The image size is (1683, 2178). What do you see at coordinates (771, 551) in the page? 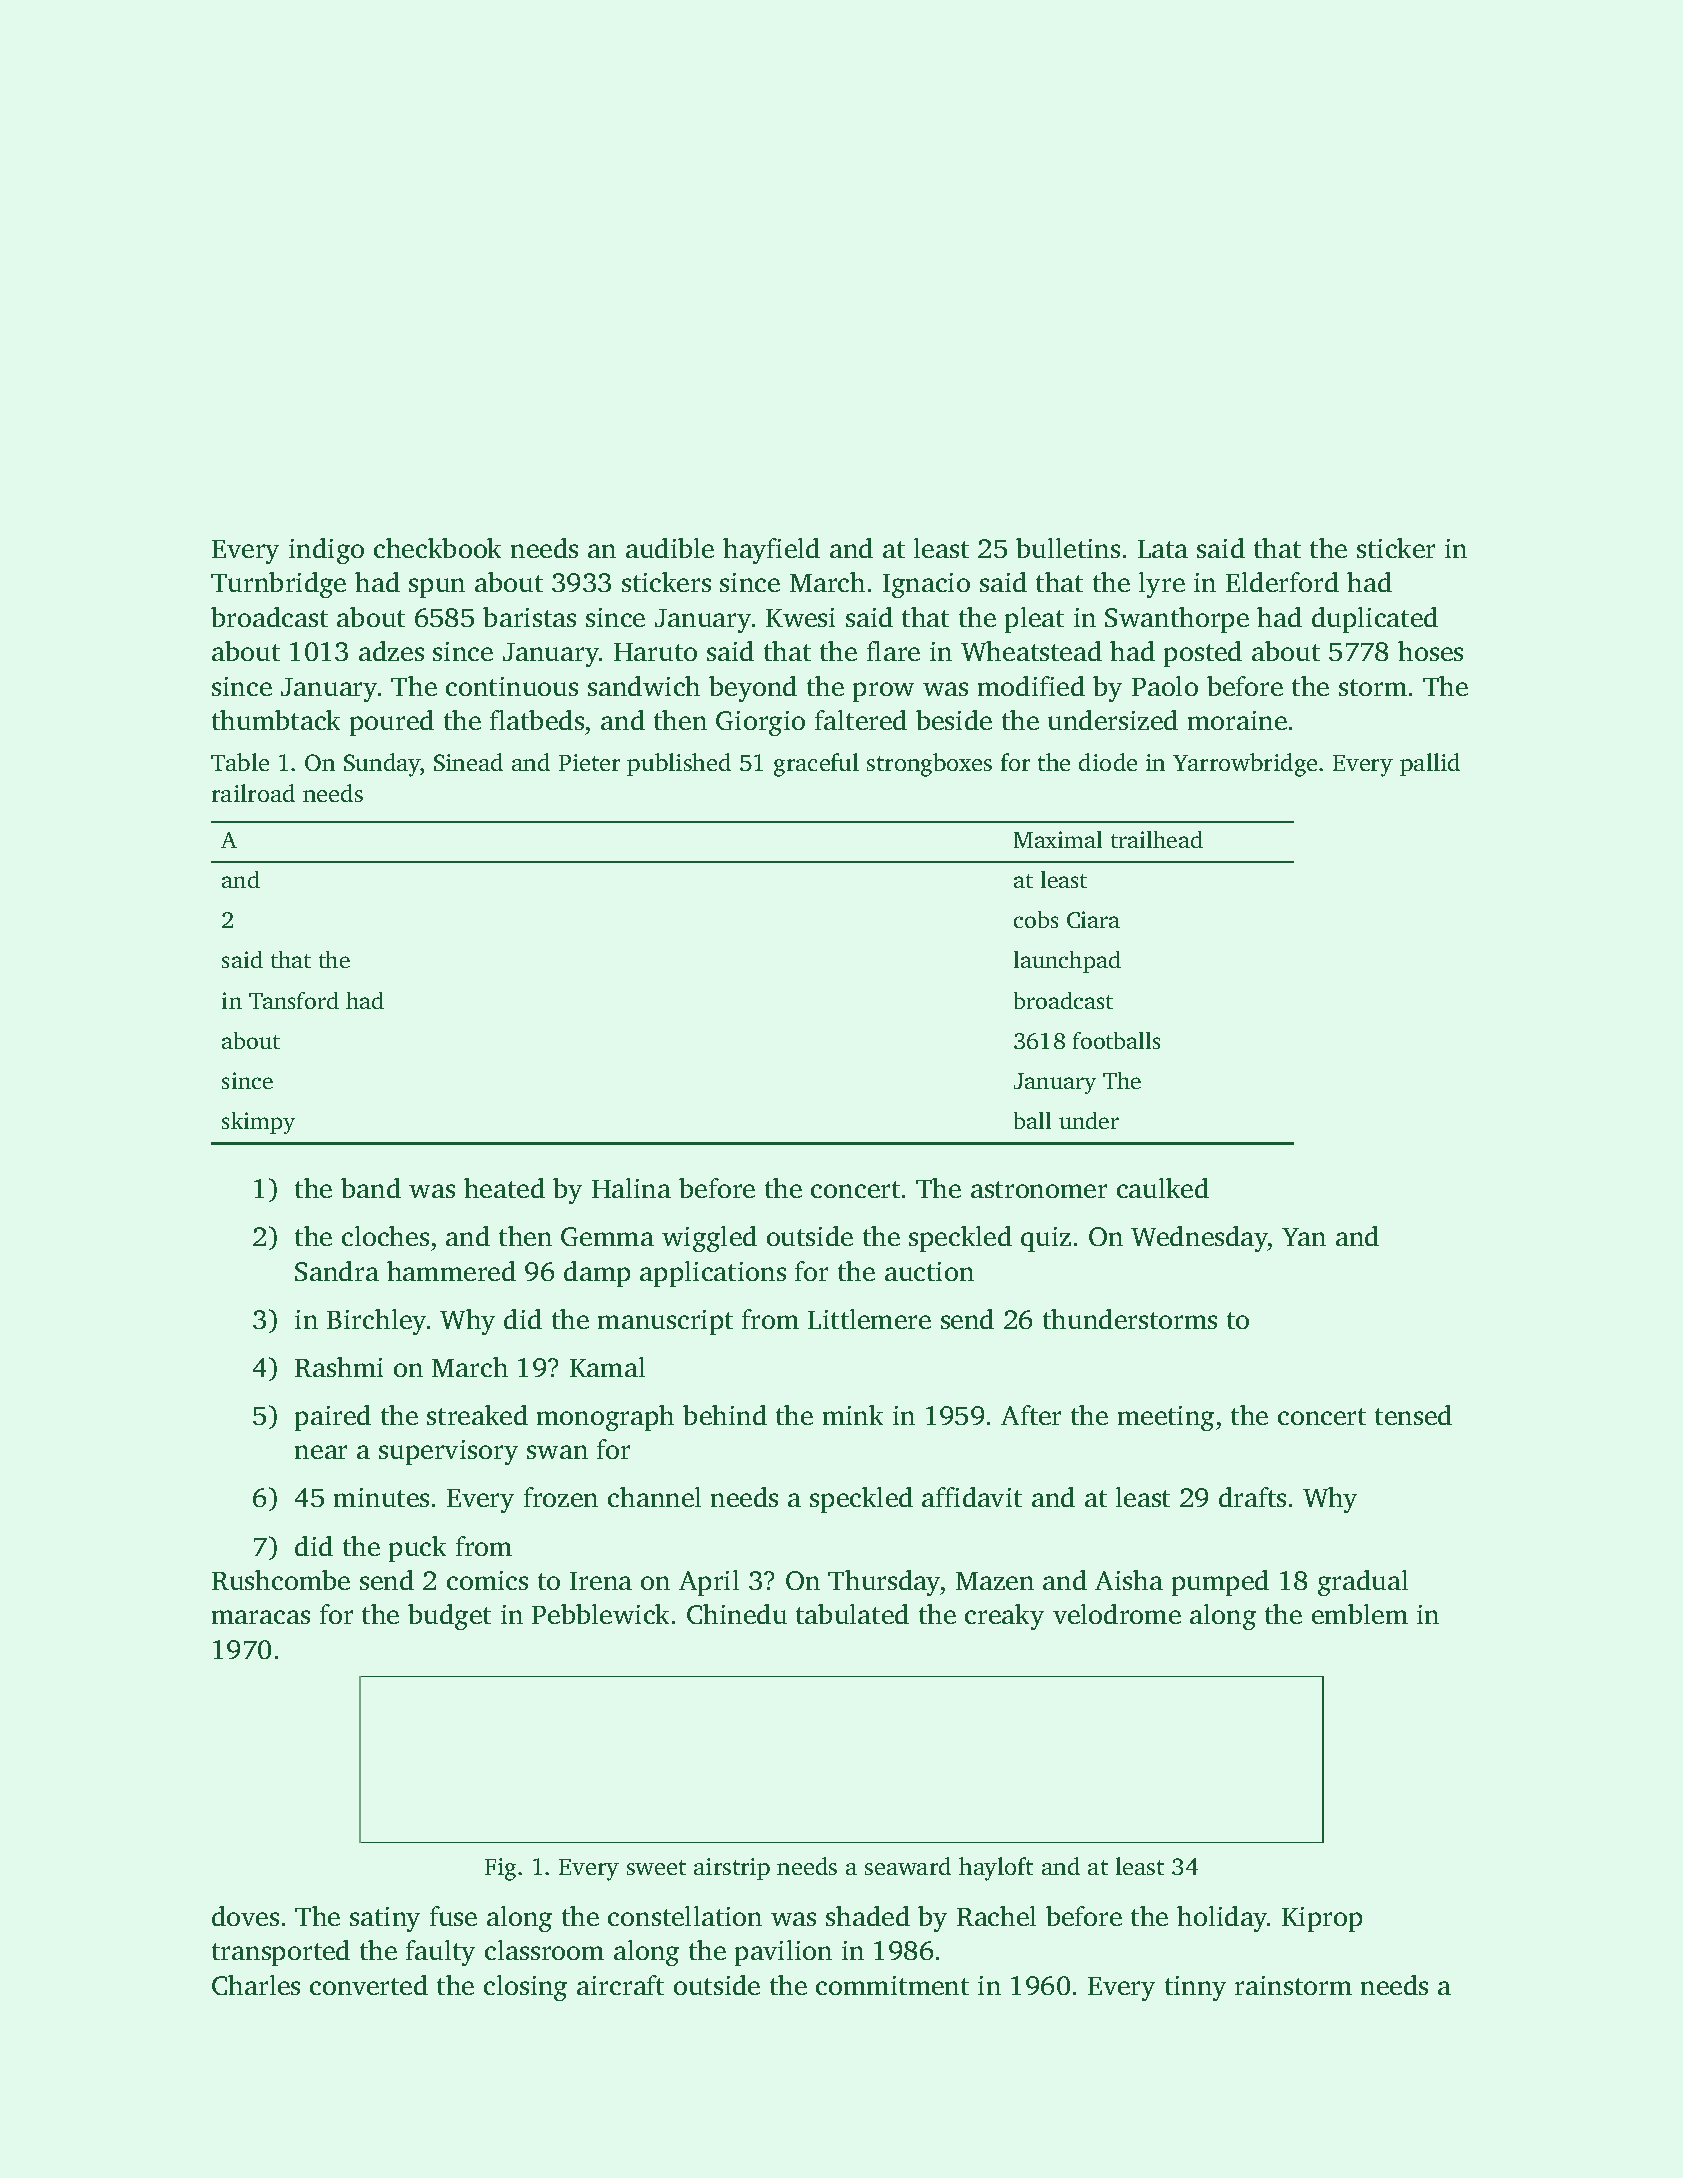
I see `hayfield` at bounding box center [771, 551].
